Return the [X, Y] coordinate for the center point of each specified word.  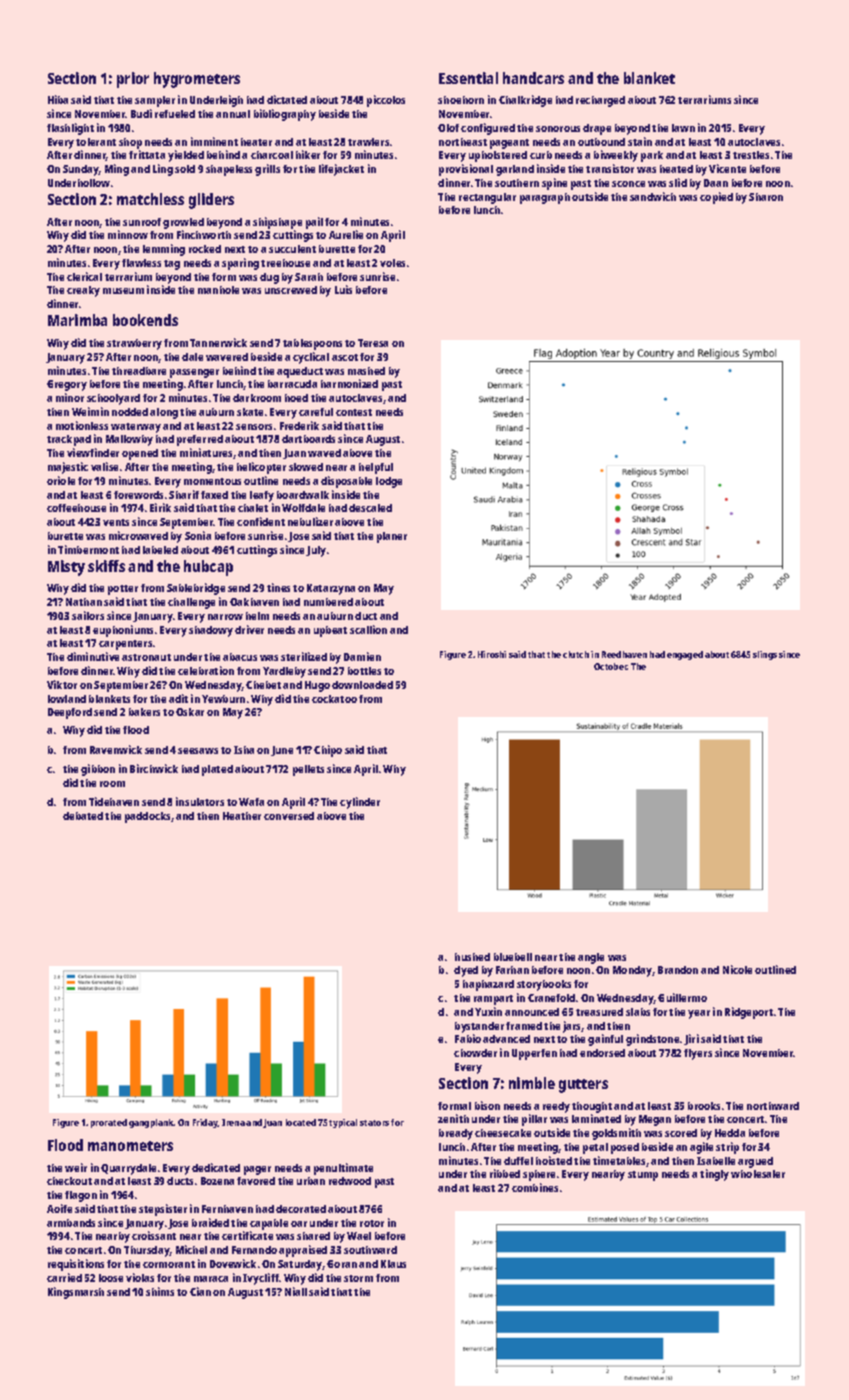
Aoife [59, 1208]
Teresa [373, 343]
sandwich [653, 196]
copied [716, 198]
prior [133, 80]
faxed [214, 495]
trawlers [368, 142]
